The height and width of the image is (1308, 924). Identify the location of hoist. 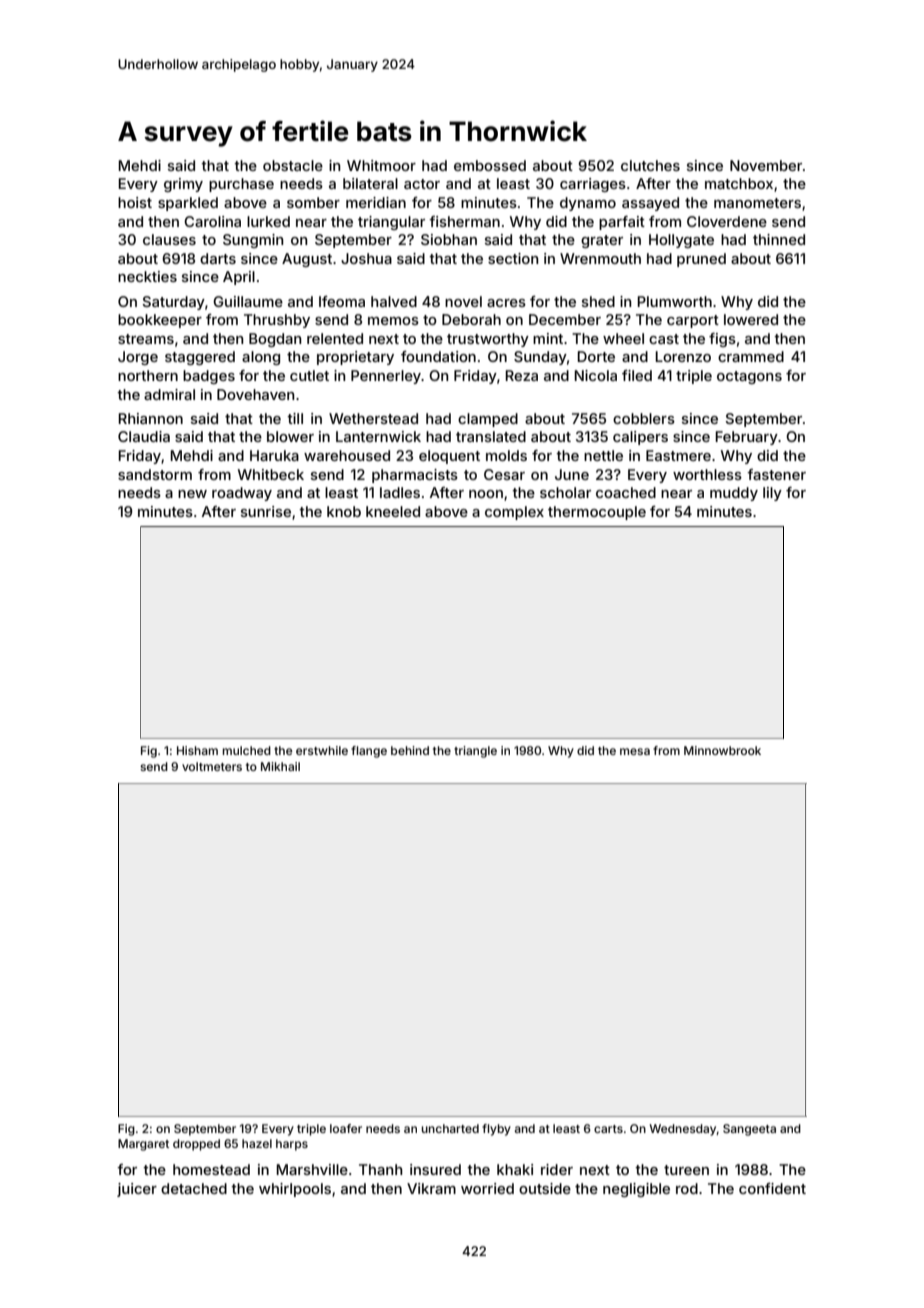
(135, 202).
